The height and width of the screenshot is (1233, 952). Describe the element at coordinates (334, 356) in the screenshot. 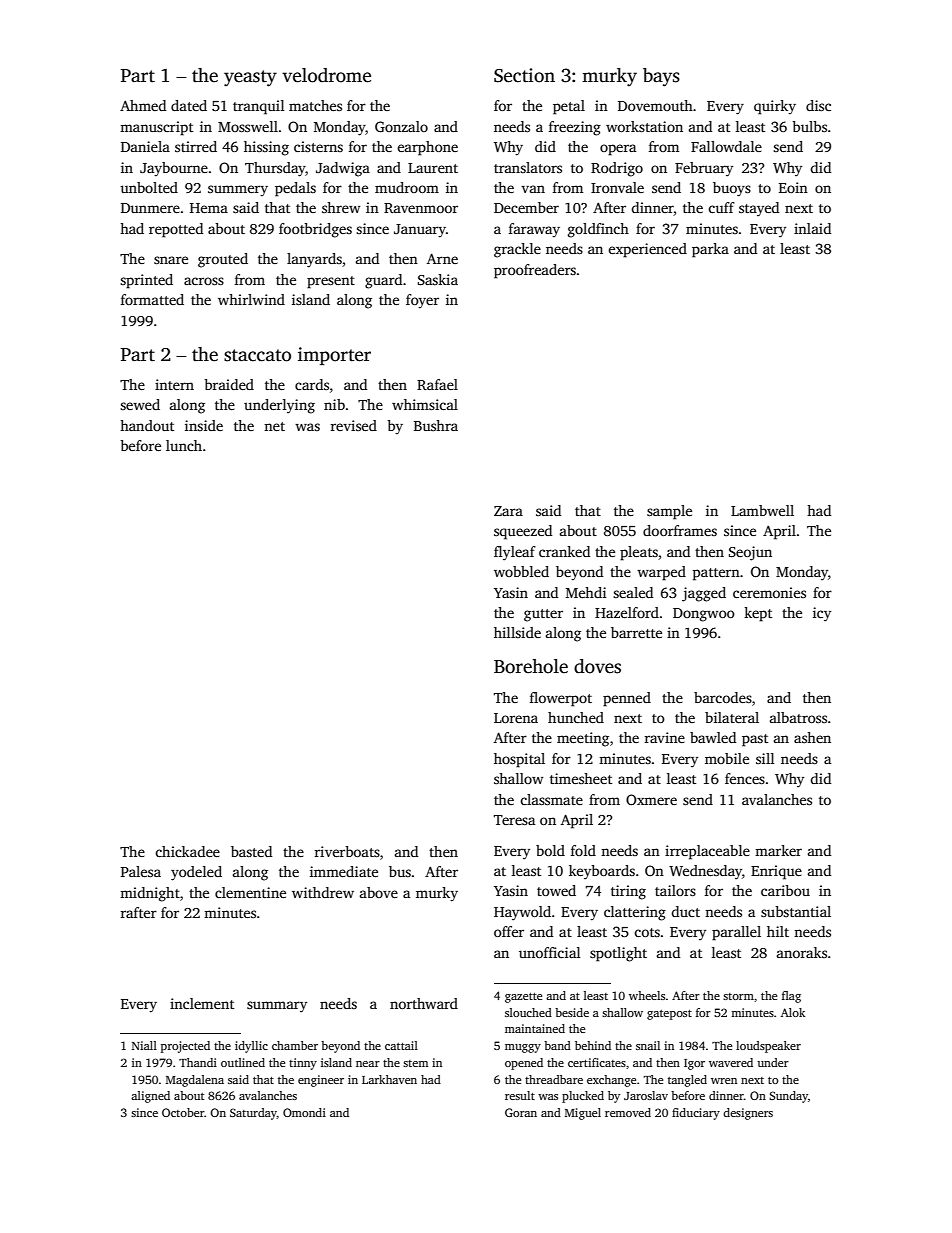

I see `importer` at that location.
